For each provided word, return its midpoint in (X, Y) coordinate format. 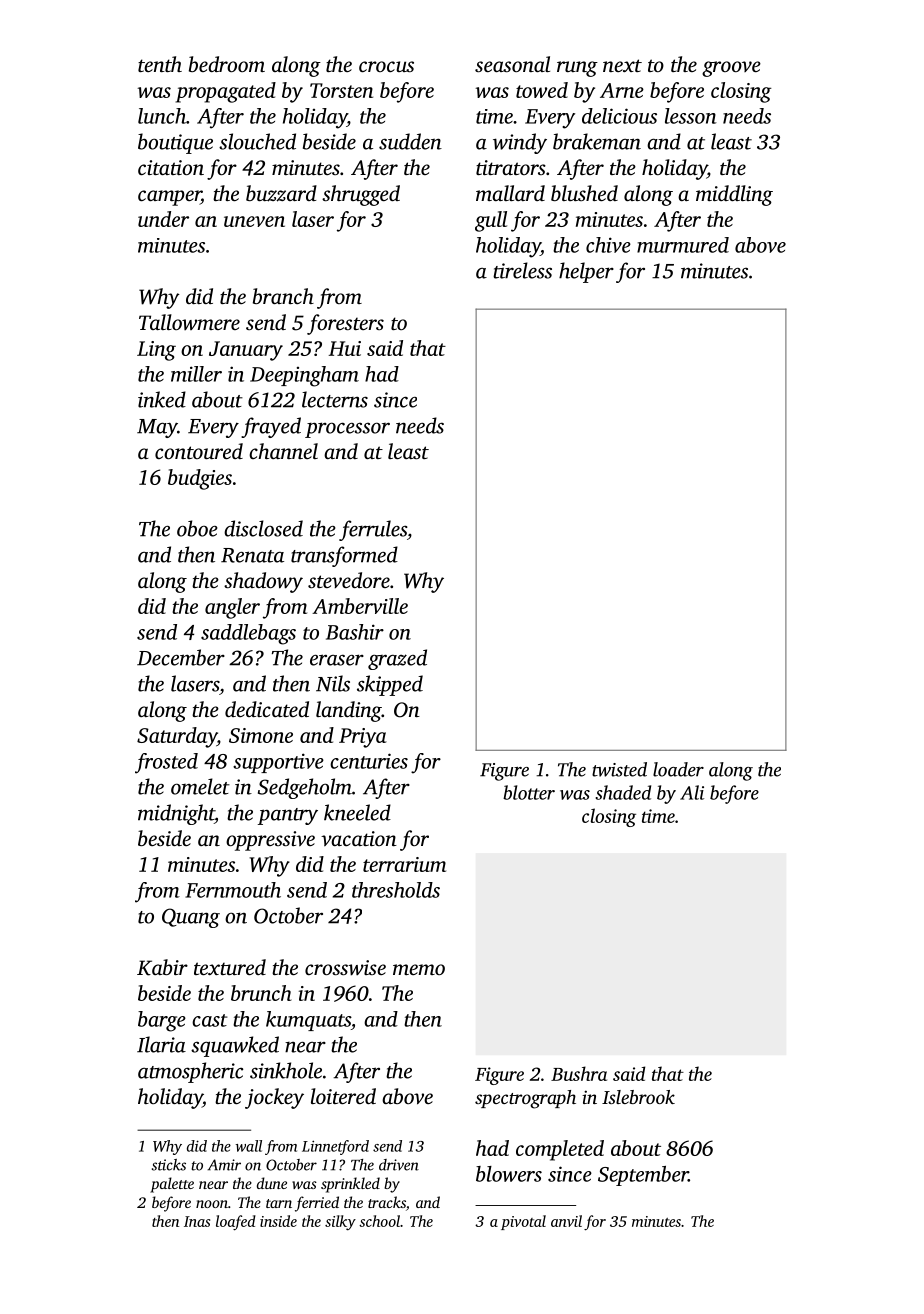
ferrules (373, 530)
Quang (191, 918)
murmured (683, 245)
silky (340, 1223)
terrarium (404, 864)
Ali (692, 792)
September (643, 1176)
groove (731, 69)
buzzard (281, 193)
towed (542, 90)
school (379, 1221)
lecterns (335, 399)
